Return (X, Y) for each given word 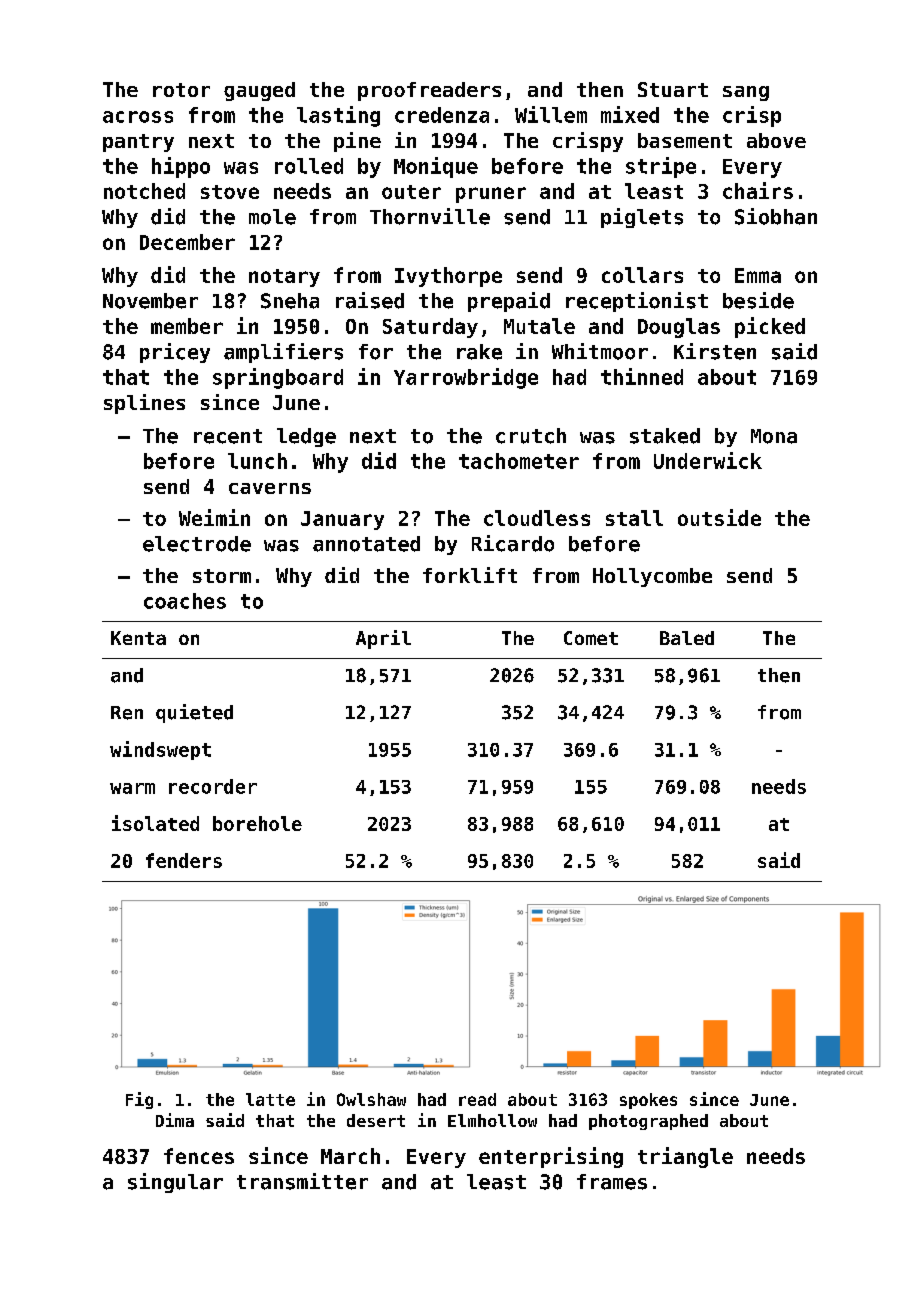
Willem (551, 114)
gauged (259, 91)
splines (144, 404)
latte (270, 1099)
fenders (184, 860)
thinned (642, 376)
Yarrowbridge (466, 378)
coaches (185, 601)
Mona (774, 436)
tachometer (519, 461)
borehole (257, 823)
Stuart (673, 89)
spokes (648, 1101)
